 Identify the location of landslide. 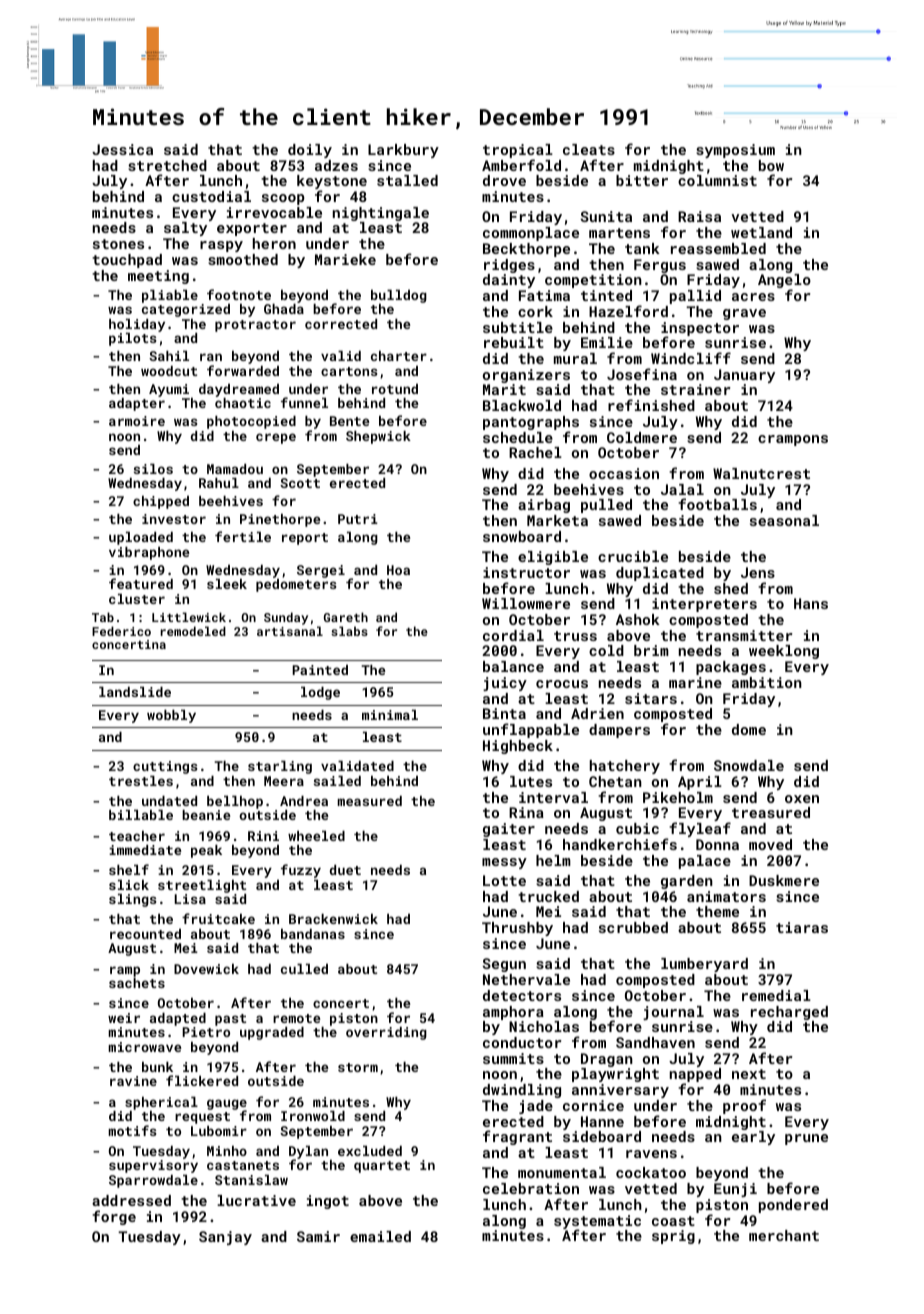
(135, 692).
